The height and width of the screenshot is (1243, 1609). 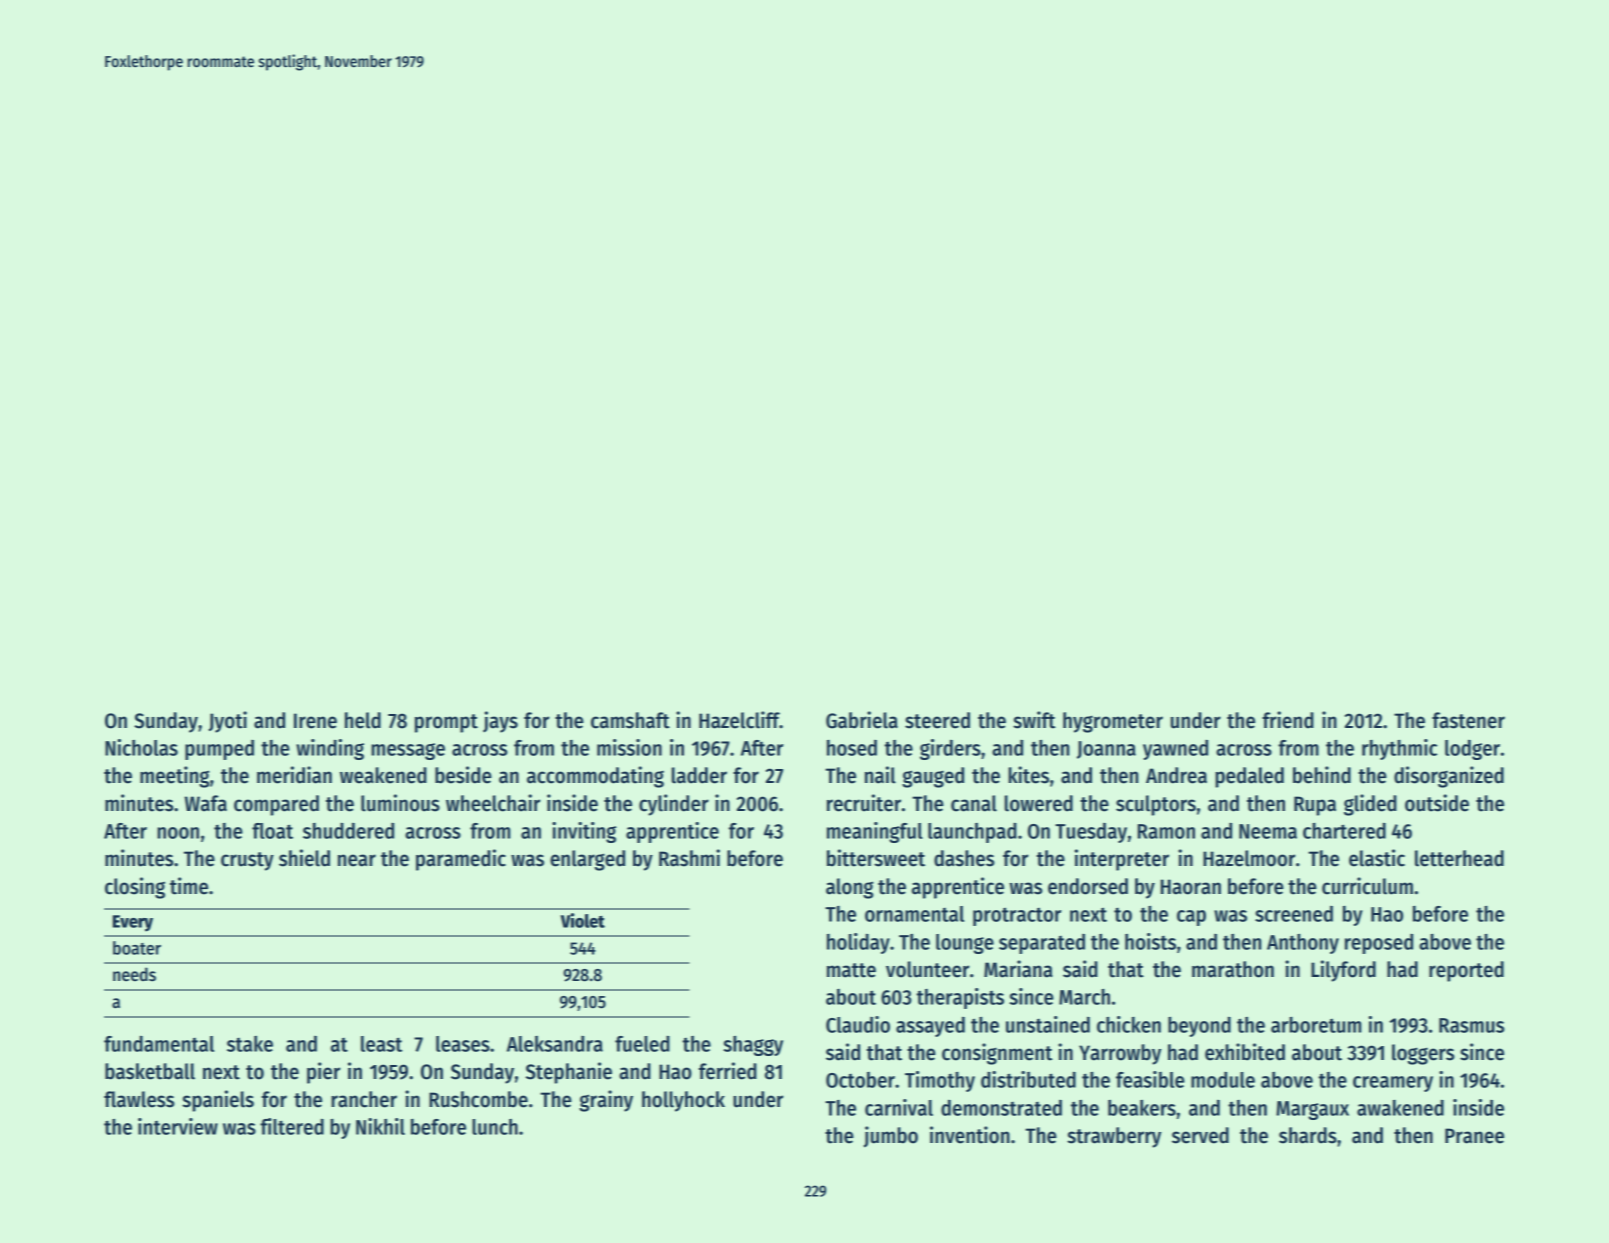 What do you see at coordinates (851, 970) in the screenshot?
I see `matte` at bounding box center [851, 970].
